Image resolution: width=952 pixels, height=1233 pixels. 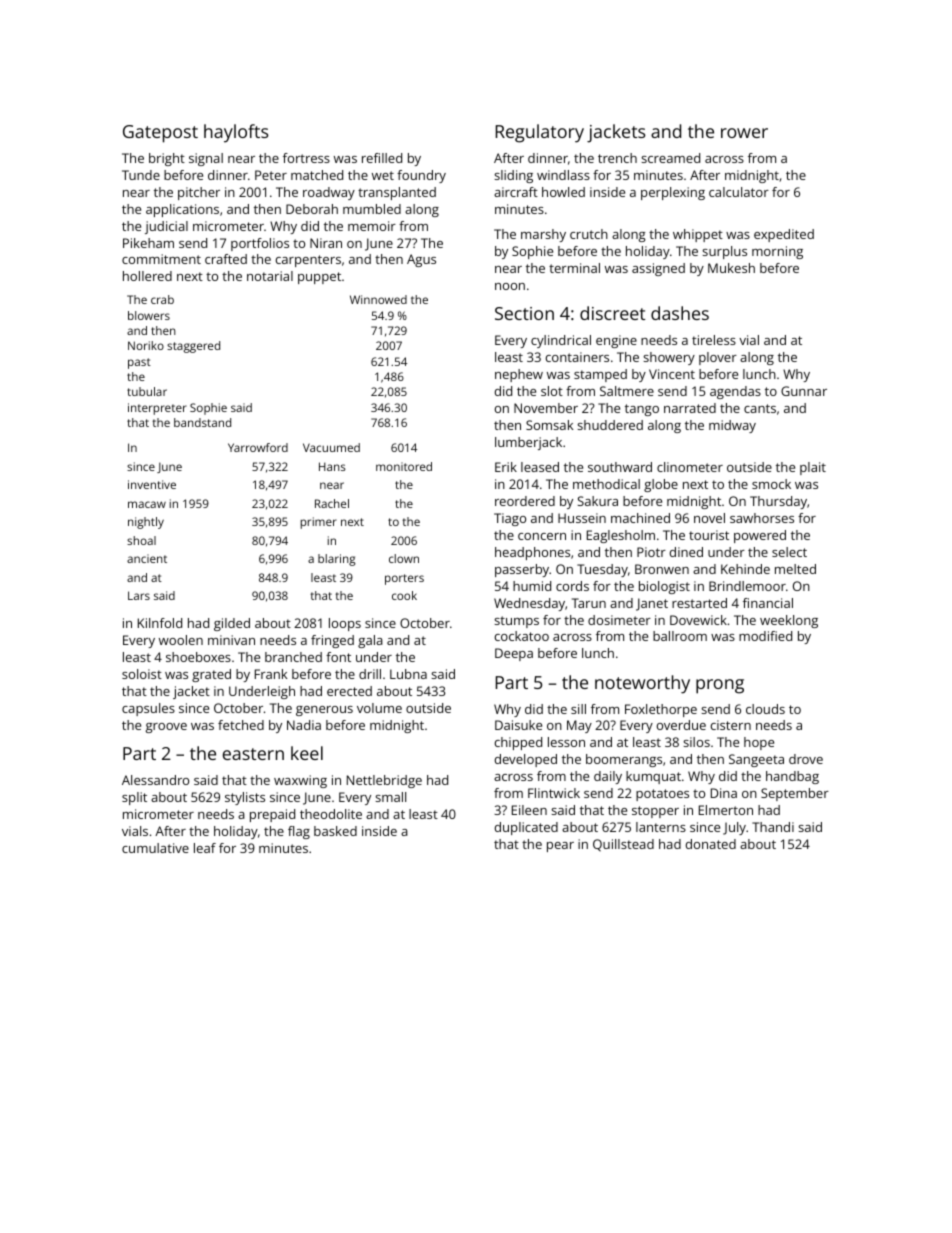 I want to click on blaring, so click(x=337, y=560).
